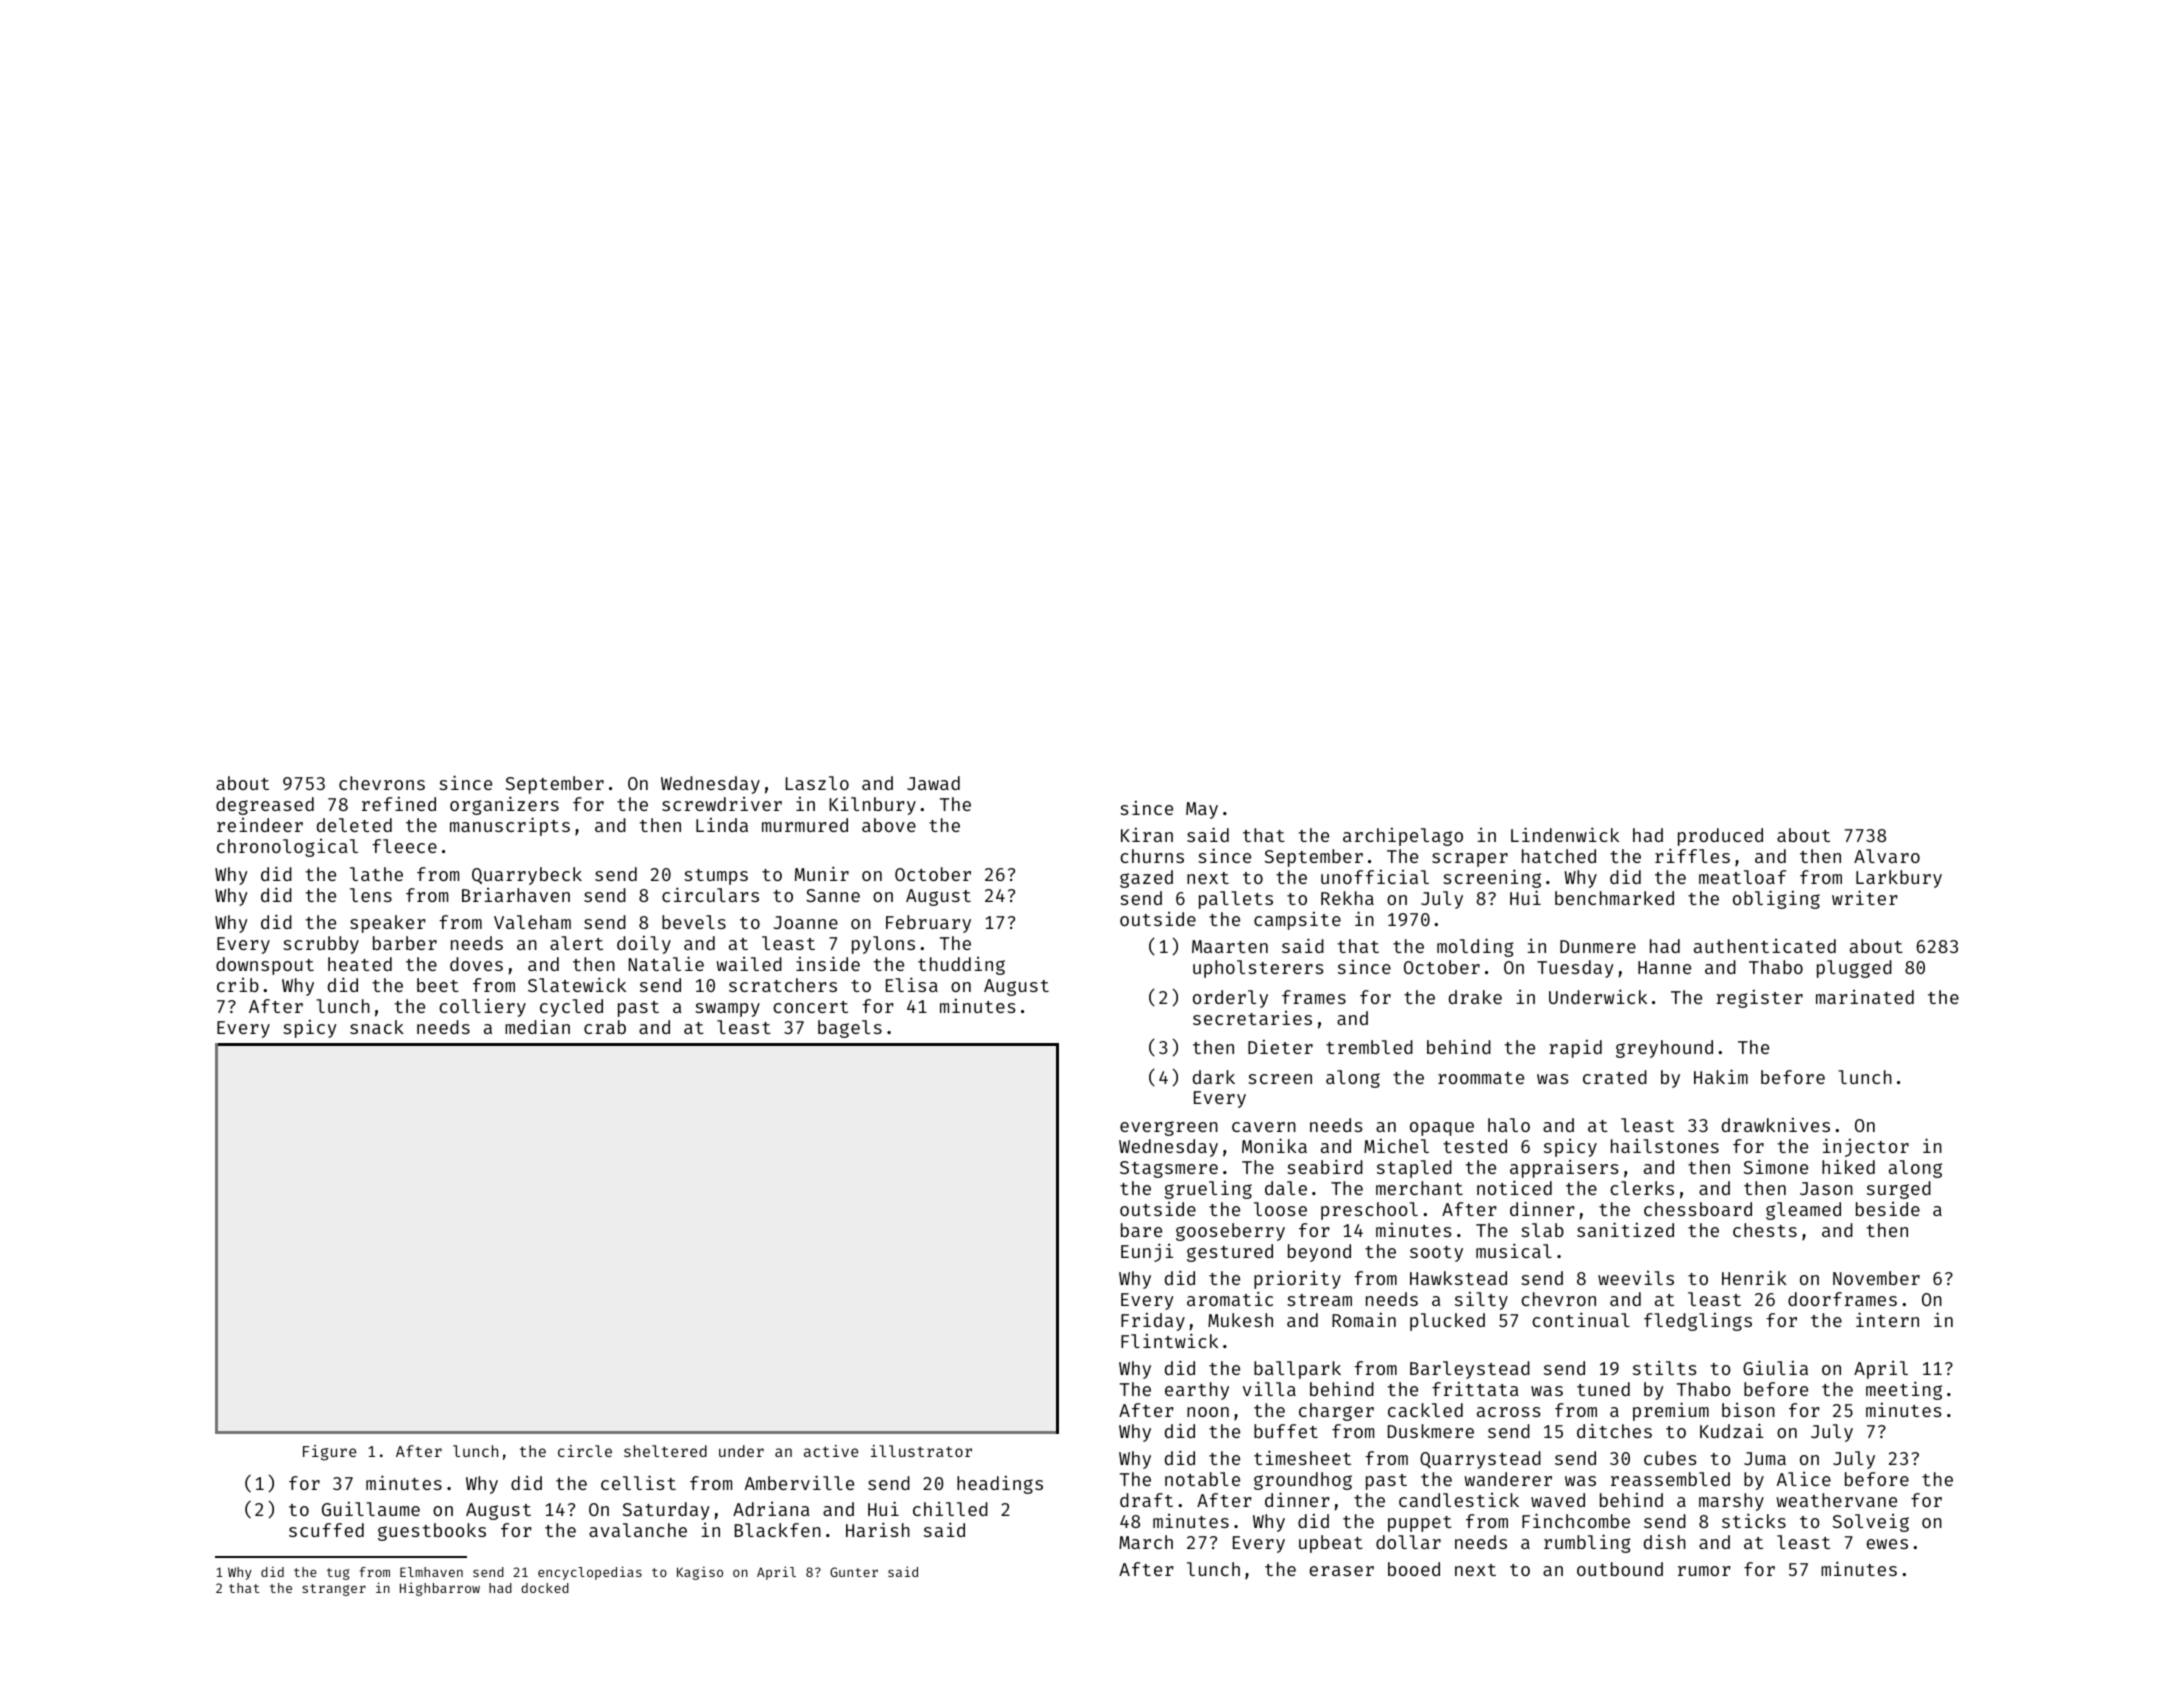 Image resolution: width=2178 pixels, height=1683 pixels. What do you see at coordinates (1147, 1252) in the image?
I see `Eunji` at bounding box center [1147, 1252].
